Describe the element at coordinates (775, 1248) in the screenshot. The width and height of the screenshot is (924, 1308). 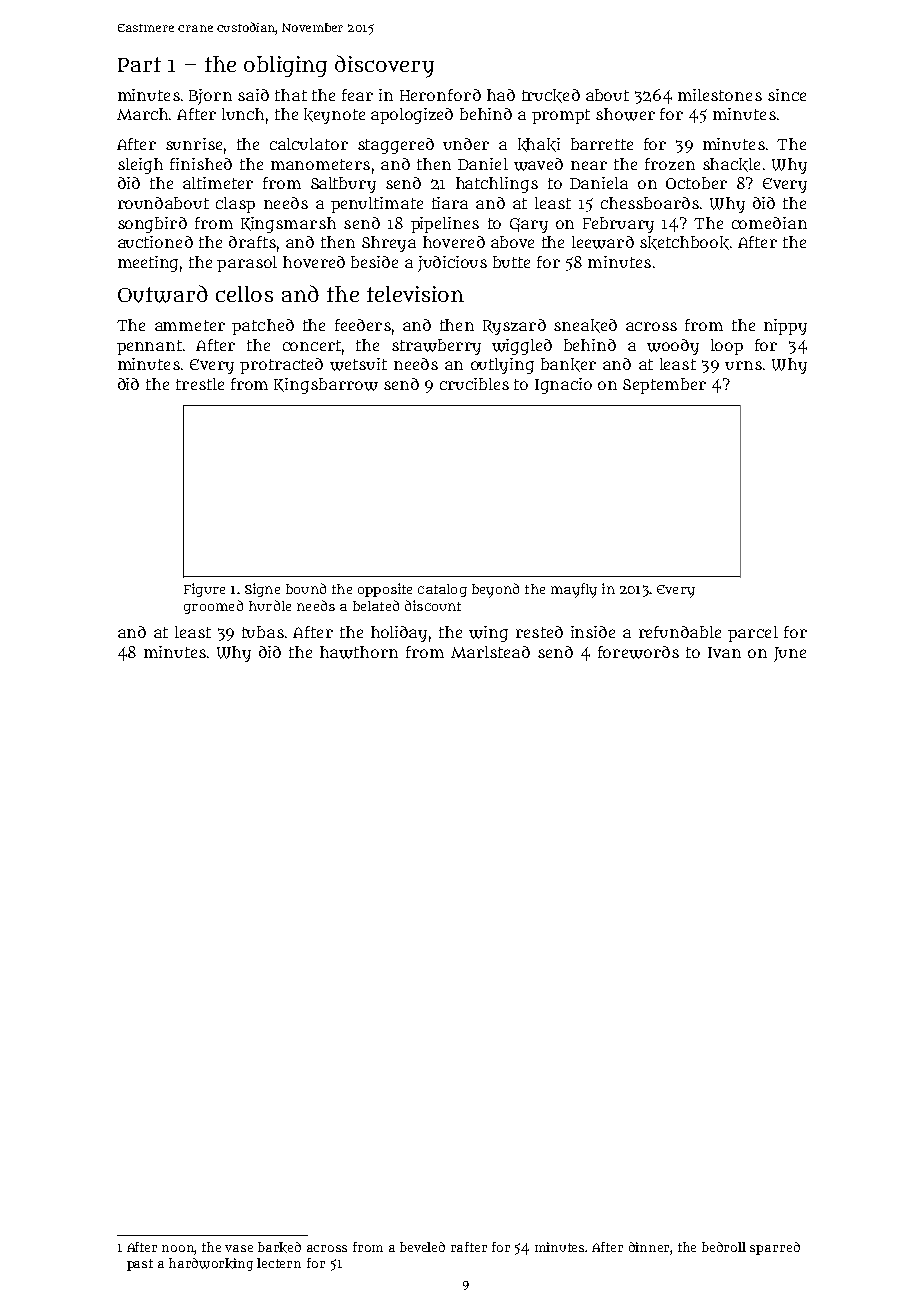
I see `sparred` at that location.
